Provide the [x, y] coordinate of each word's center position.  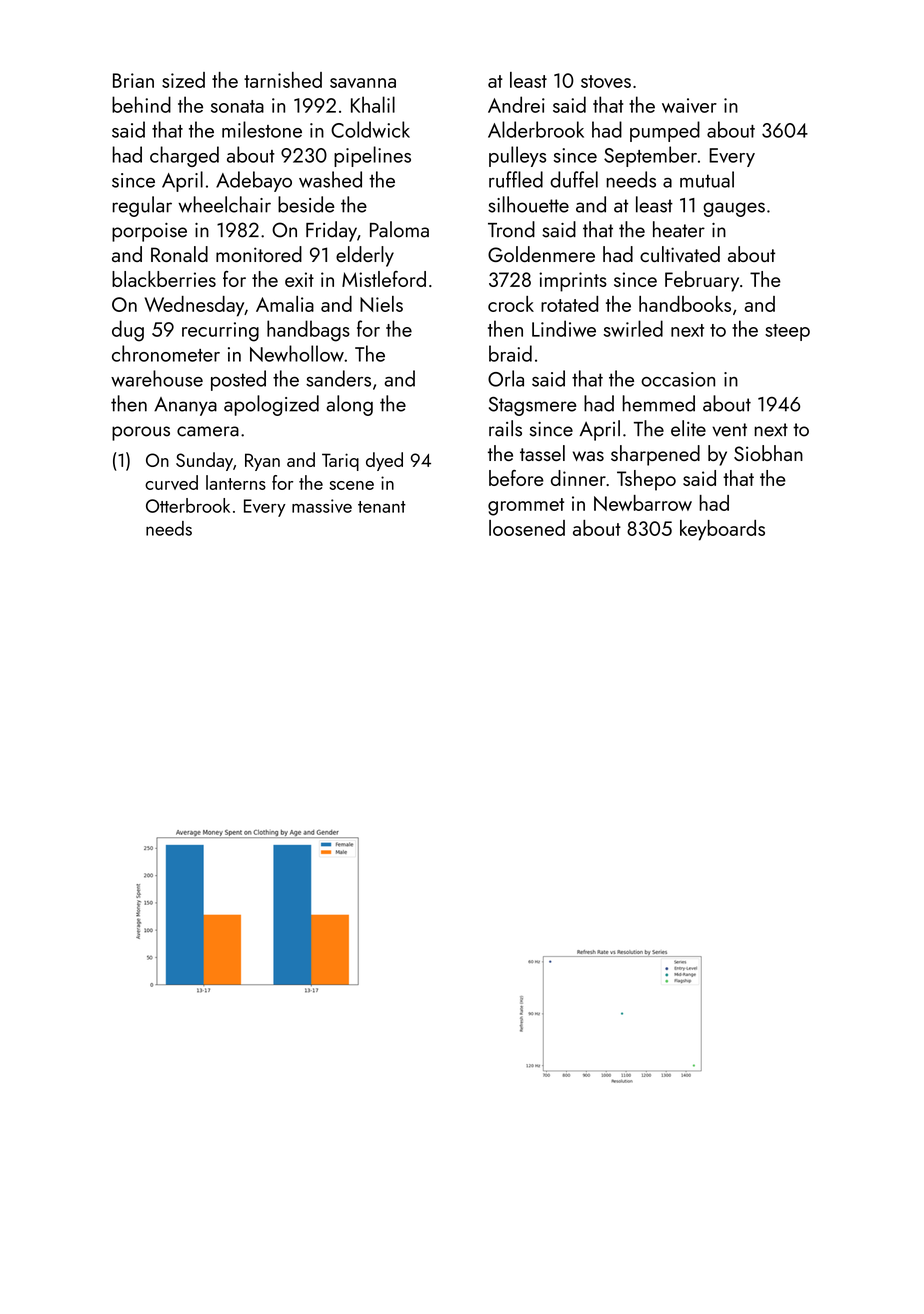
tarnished [283, 80]
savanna [363, 83]
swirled [633, 328]
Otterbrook [188, 505]
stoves [606, 81]
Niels [381, 304]
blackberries [164, 279]
